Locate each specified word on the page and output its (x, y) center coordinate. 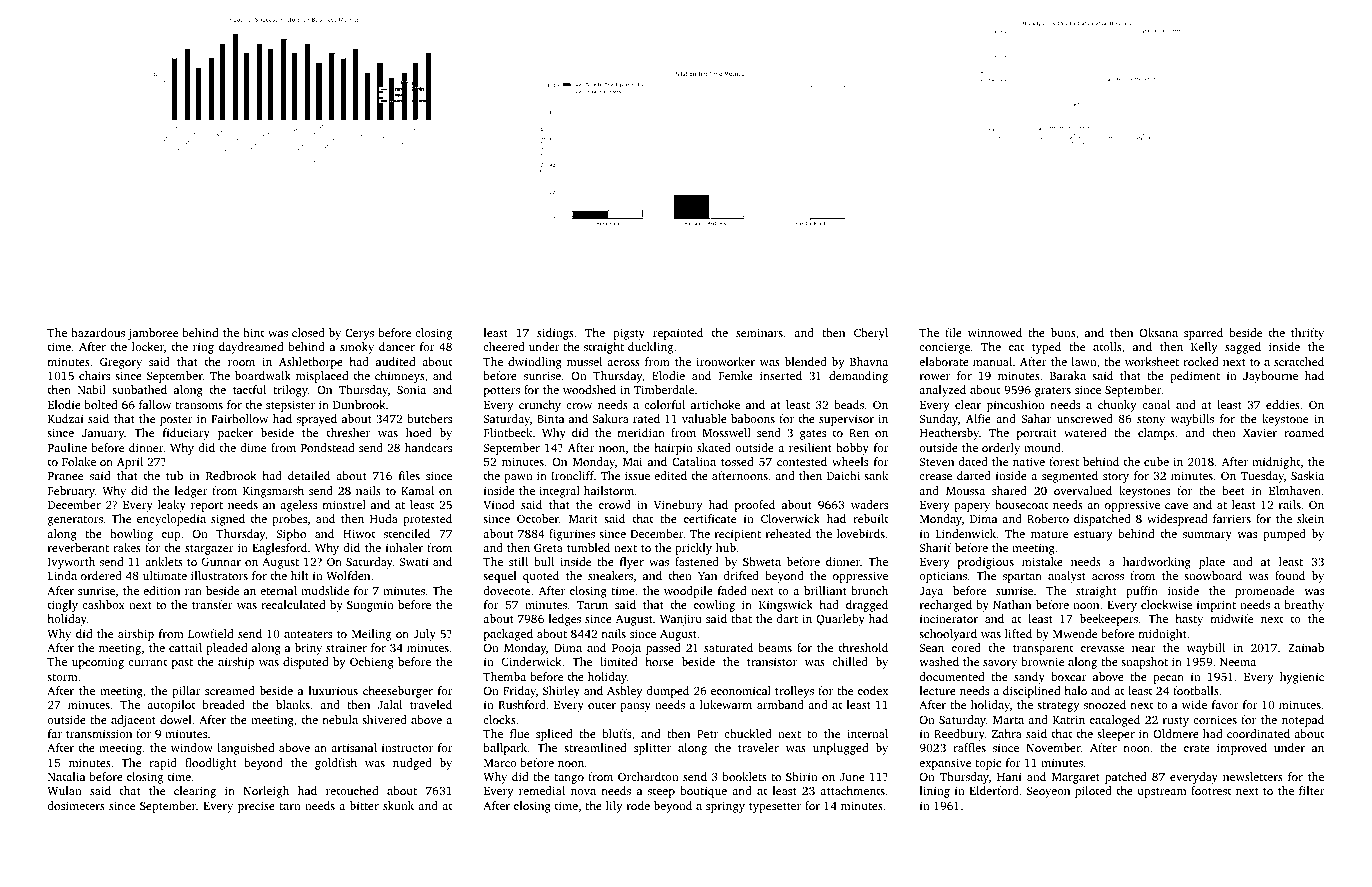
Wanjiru (681, 620)
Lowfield (210, 633)
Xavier (1260, 432)
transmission (99, 733)
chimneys (400, 377)
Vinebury (678, 506)
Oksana (1158, 332)
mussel (584, 361)
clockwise (1166, 604)
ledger (191, 492)
